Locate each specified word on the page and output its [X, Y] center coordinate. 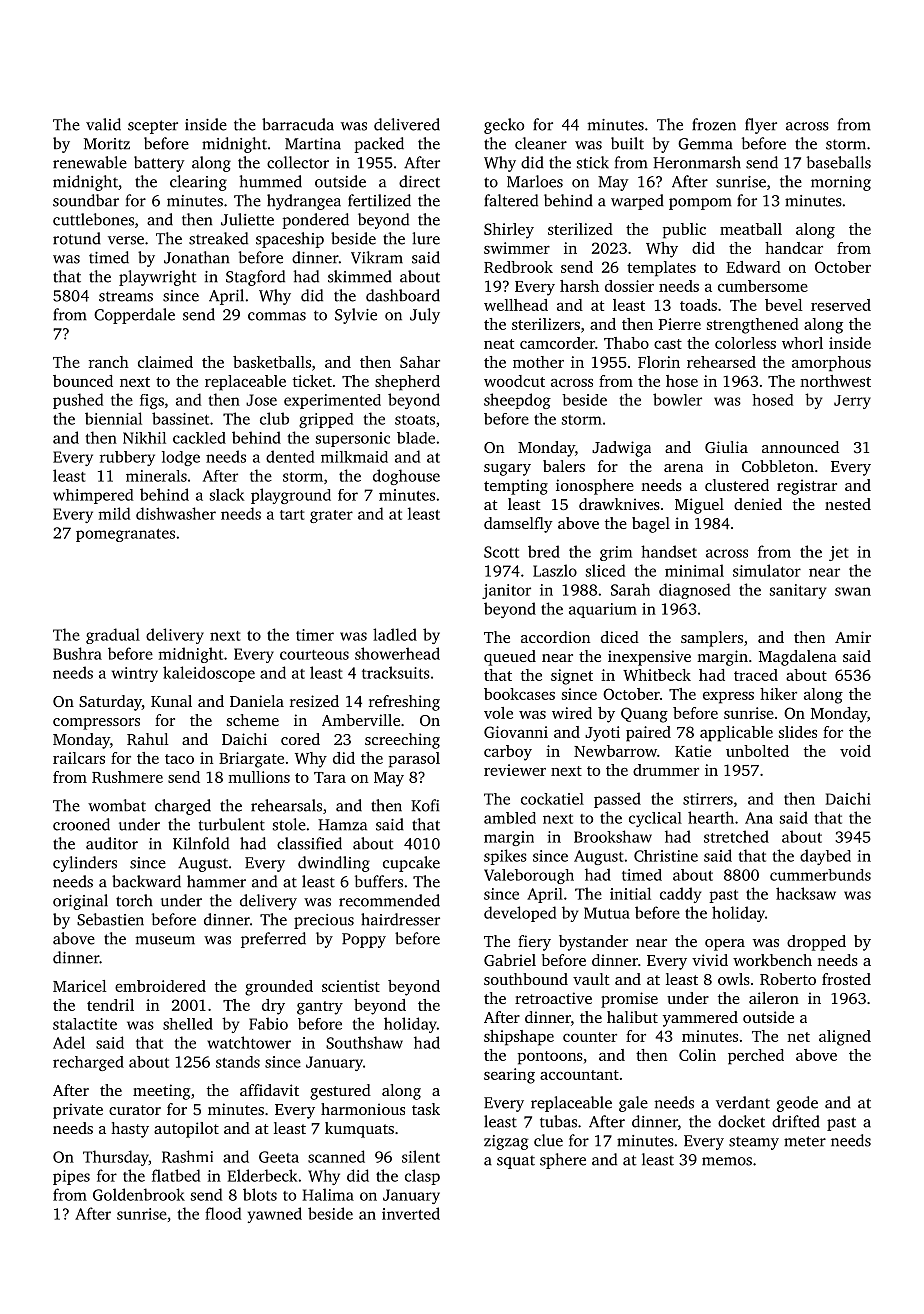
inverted [411, 1213]
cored [300, 739]
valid [103, 124]
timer [315, 635]
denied [758, 504]
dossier [629, 286]
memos [727, 1161]
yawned [275, 1215]
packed [379, 145]
